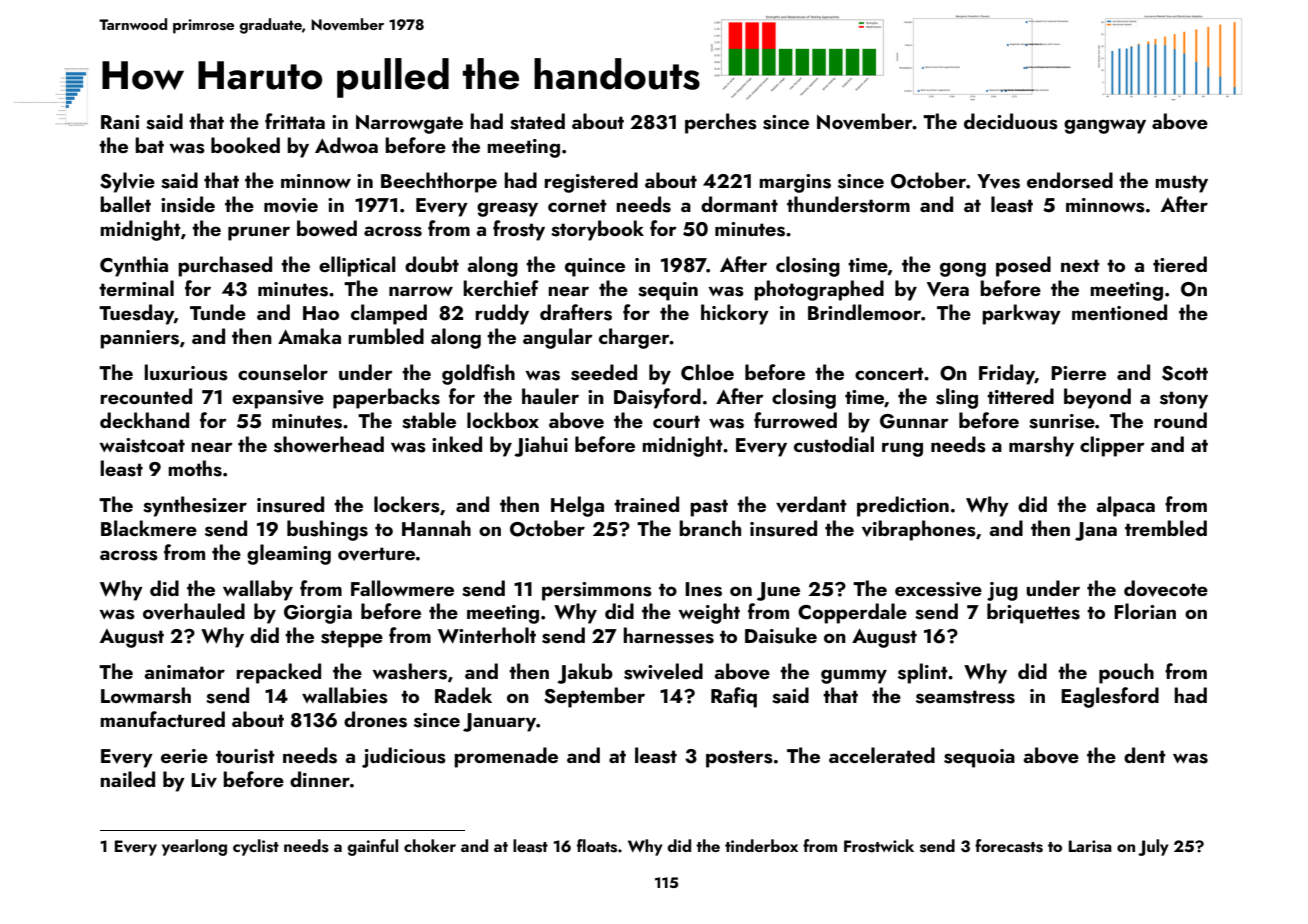 The image size is (1308, 924). I want to click on furrowed, so click(795, 420).
